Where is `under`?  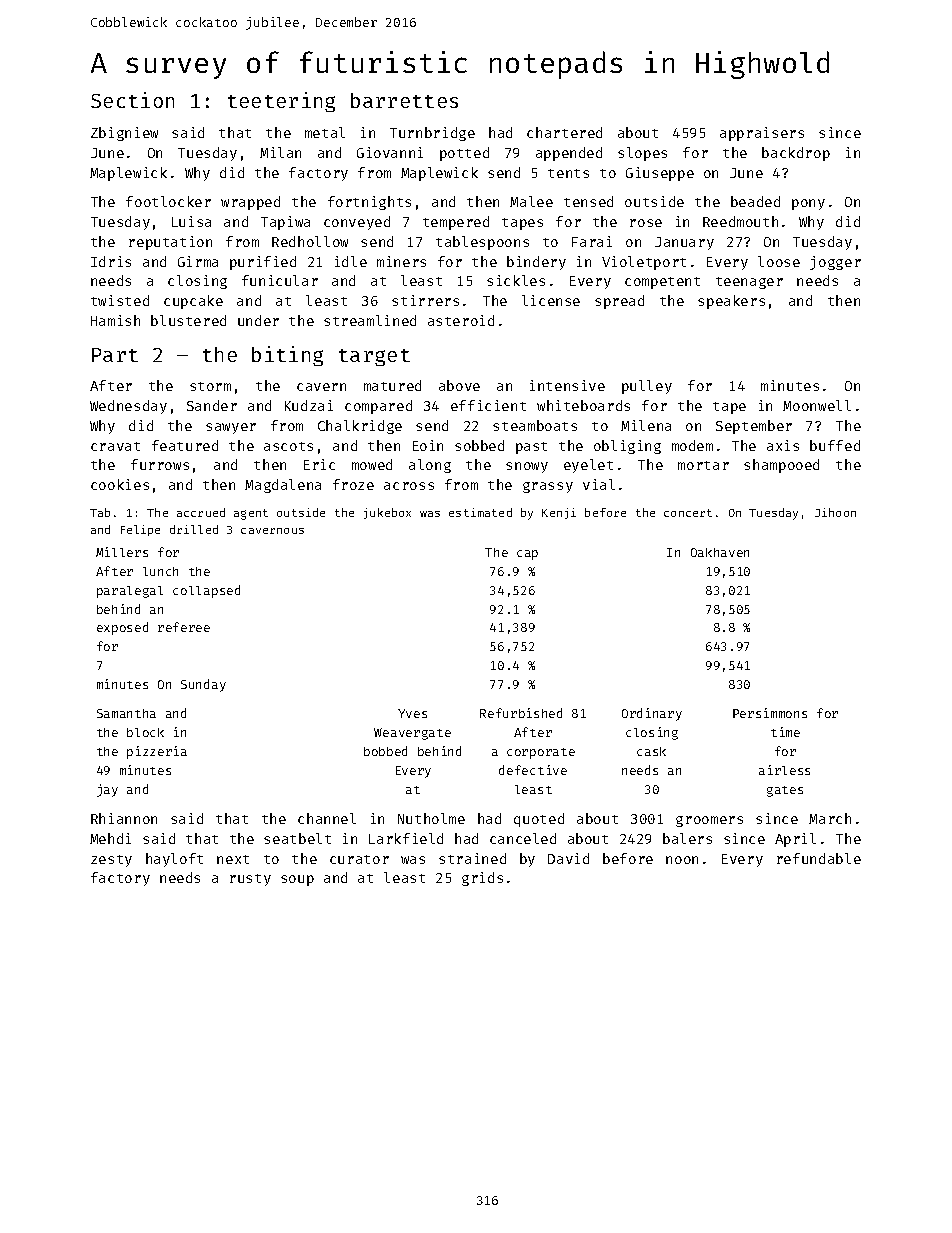 under is located at coordinates (258, 320).
